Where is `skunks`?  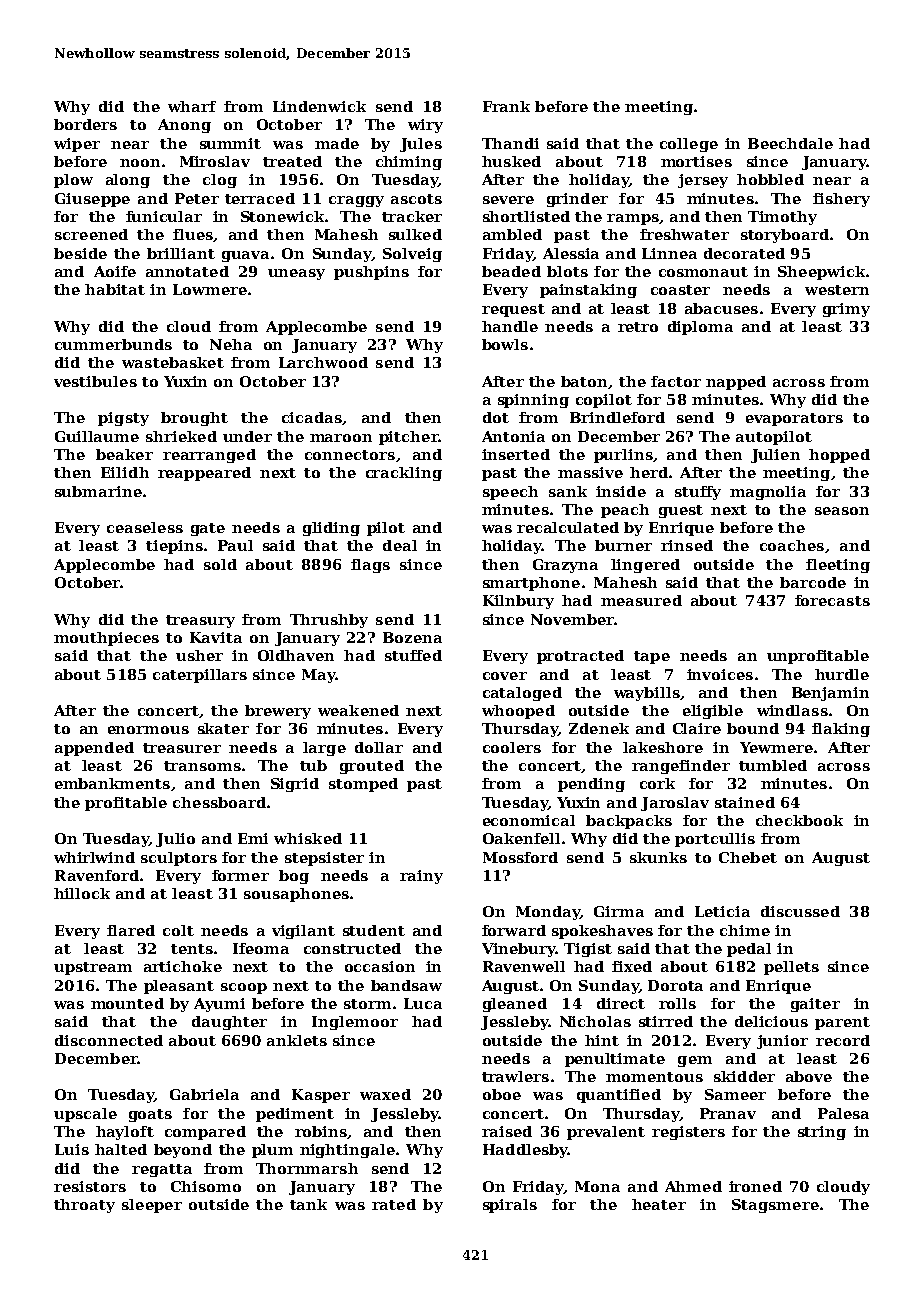 skunks is located at coordinates (658, 857).
